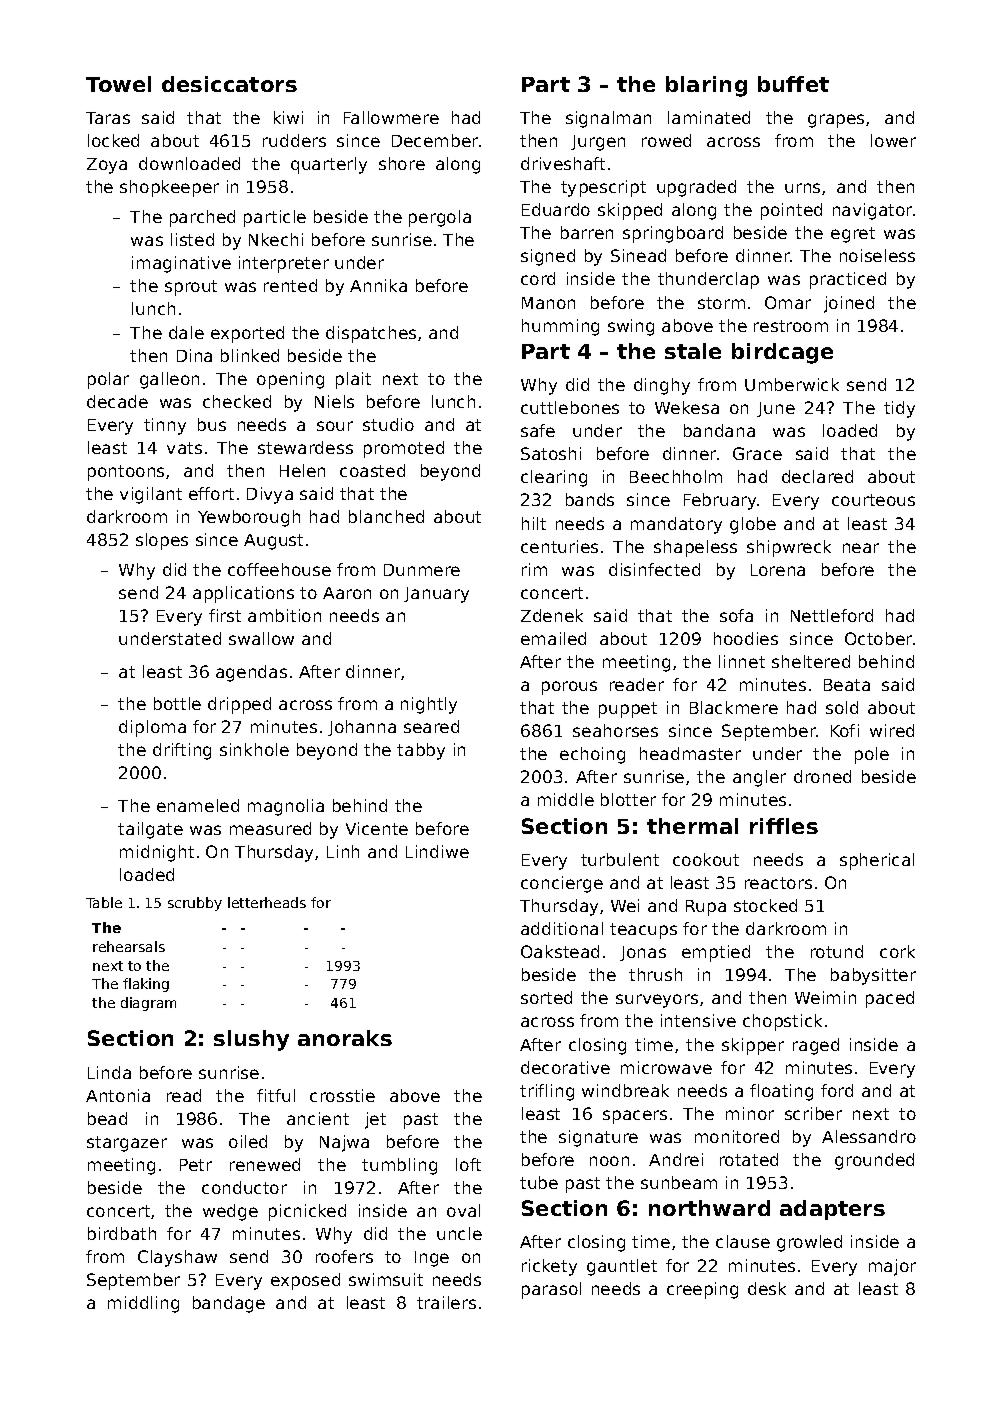 This screenshot has height=1425, width=1003. What do you see at coordinates (248, 1141) in the screenshot?
I see `oiled` at bounding box center [248, 1141].
